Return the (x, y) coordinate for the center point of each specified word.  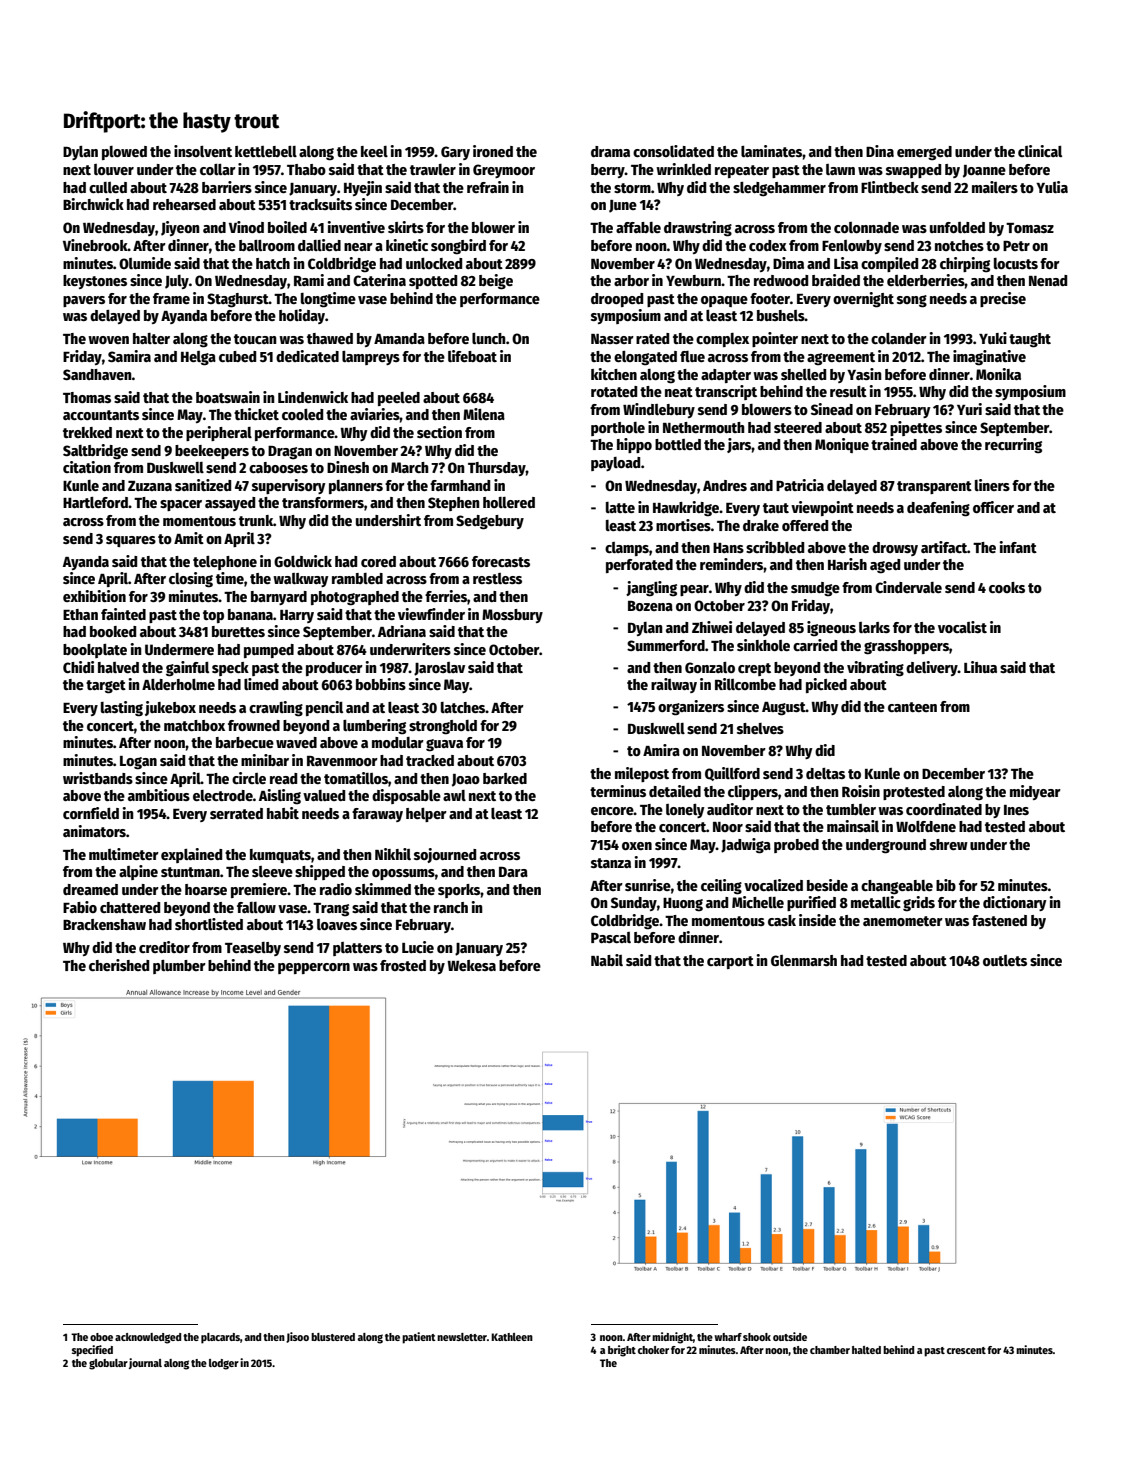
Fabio (80, 907)
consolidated (673, 151)
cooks (1007, 587)
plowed (124, 153)
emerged (924, 153)
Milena (484, 414)
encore (612, 811)
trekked (87, 432)
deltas (825, 773)
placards (220, 1338)
